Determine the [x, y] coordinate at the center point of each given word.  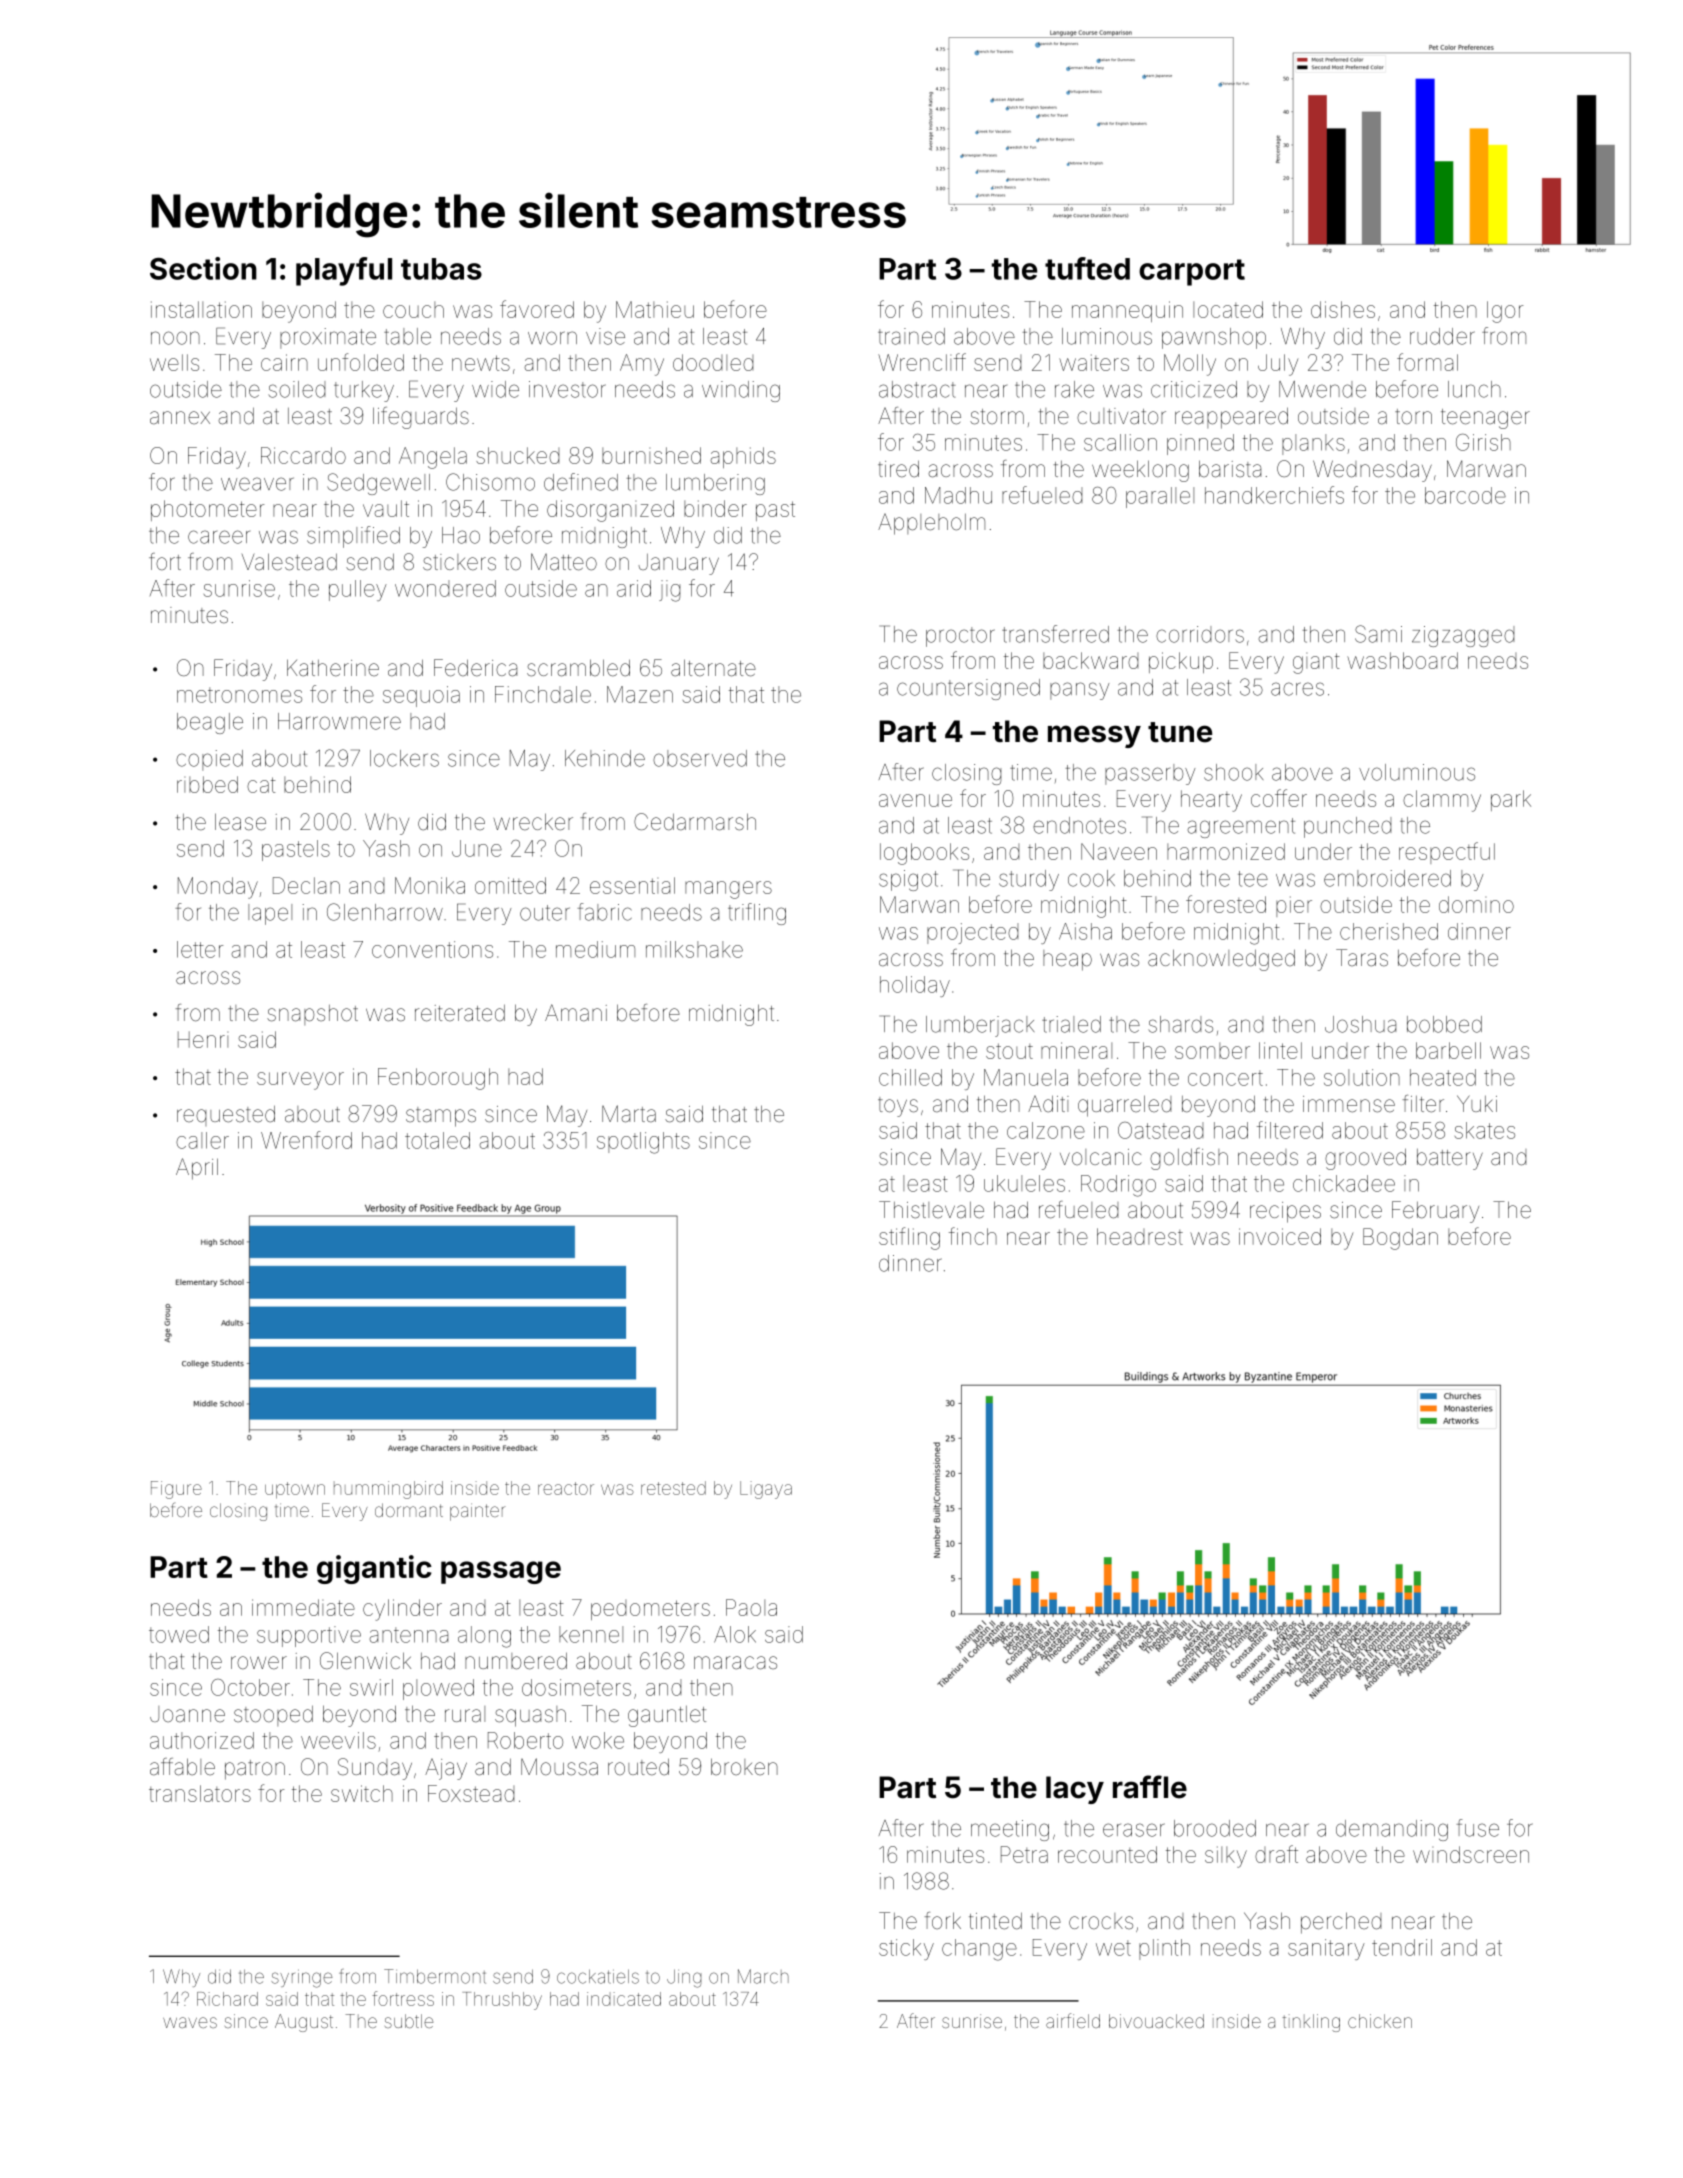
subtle [409, 2021]
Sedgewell [378, 484]
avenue [915, 800]
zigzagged [1463, 636]
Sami [1378, 634]
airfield [1073, 2020]
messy [1094, 736]
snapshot [312, 1015]
